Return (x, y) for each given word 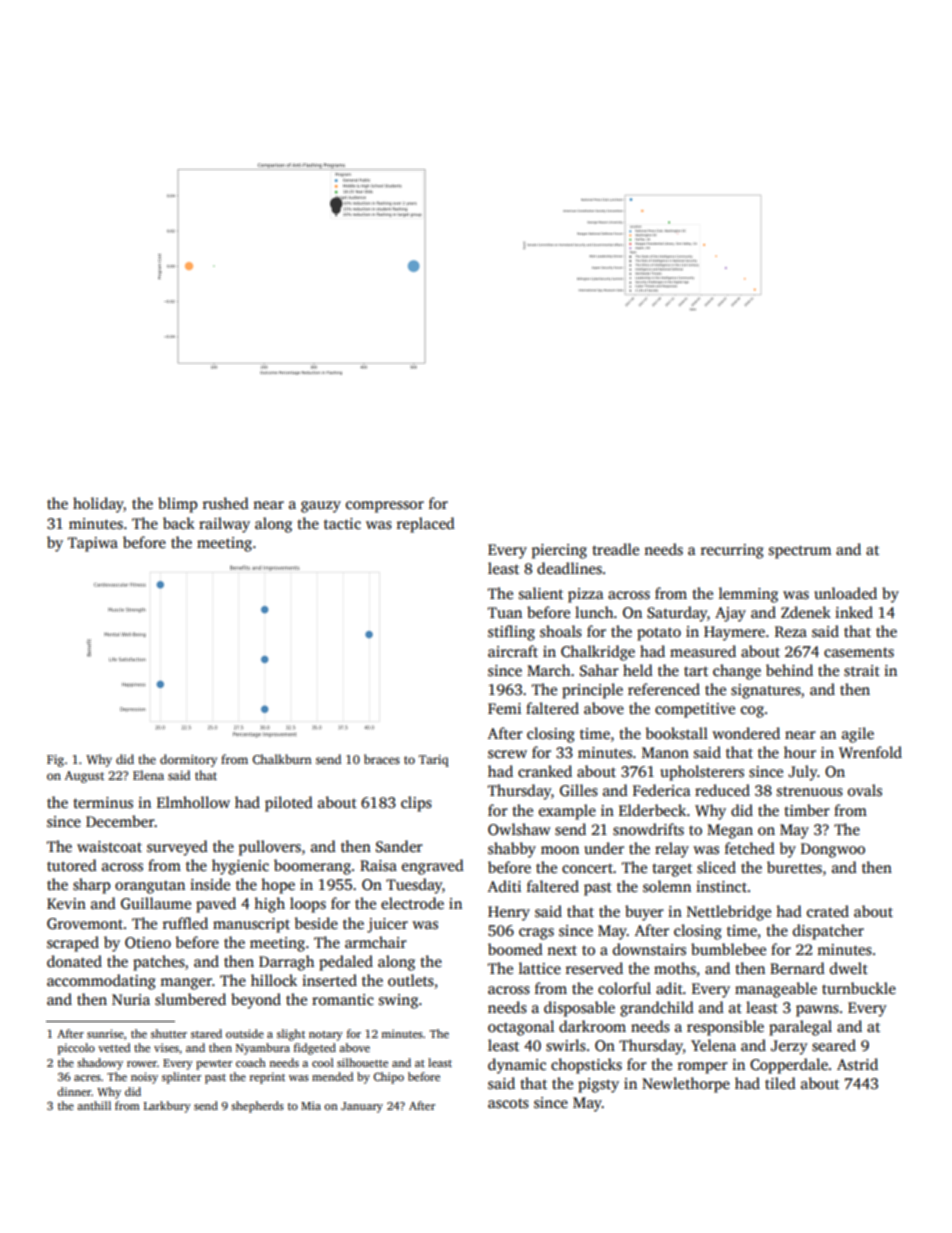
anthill (94, 1105)
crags (536, 934)
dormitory (188, 760)
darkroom (592, 1026)
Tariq (434, 761)
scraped (73, 944)
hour (800, 752)
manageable (776, 990)
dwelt (849, 968)
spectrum (800, 552)
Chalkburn (282, 759)
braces (382, 759)
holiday (98, 505)
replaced (426, 525)
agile (858, 735)
